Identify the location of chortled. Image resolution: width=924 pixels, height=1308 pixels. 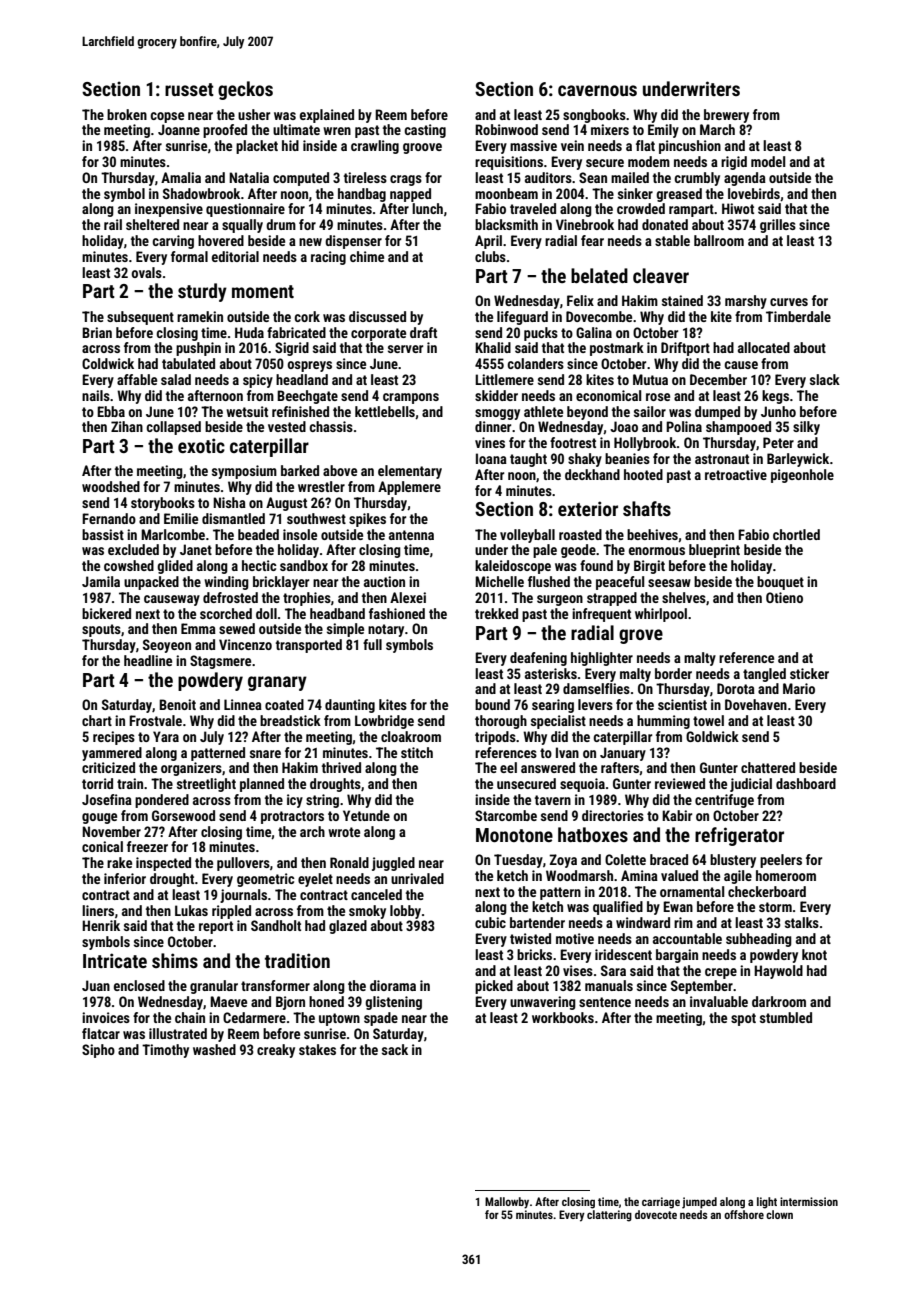
(796, 534).
